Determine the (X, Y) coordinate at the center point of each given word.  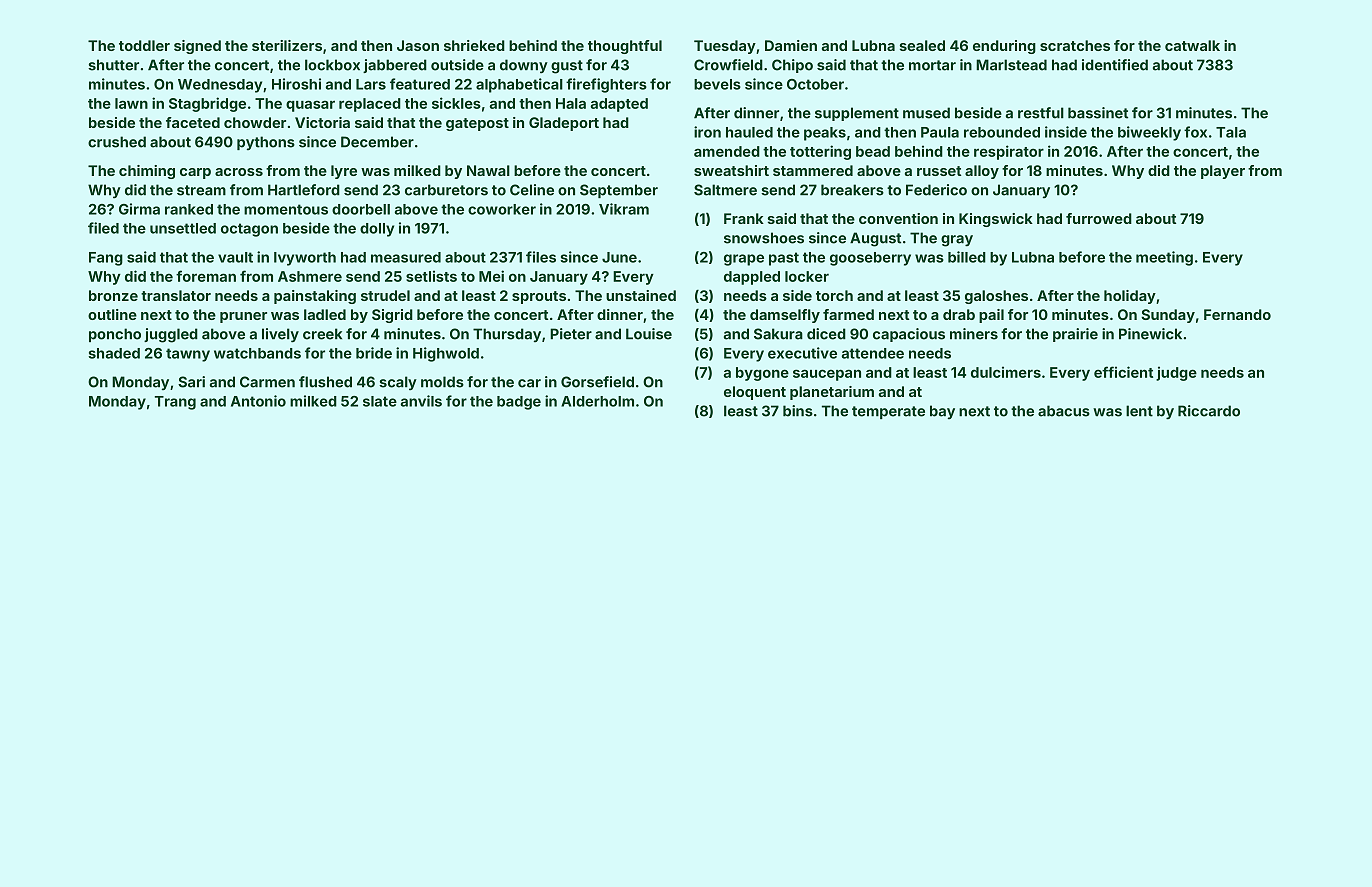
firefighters (606, 85)
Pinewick (1150, 334)
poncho (115, 335)
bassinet (1098, 113)
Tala (1231, 132)
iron (707, 132)
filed (103, 228)
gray (957, 241)
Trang (175, 403)
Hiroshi (296, 84)
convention (898, 218)
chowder (255, 122)
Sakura (778, 334)
